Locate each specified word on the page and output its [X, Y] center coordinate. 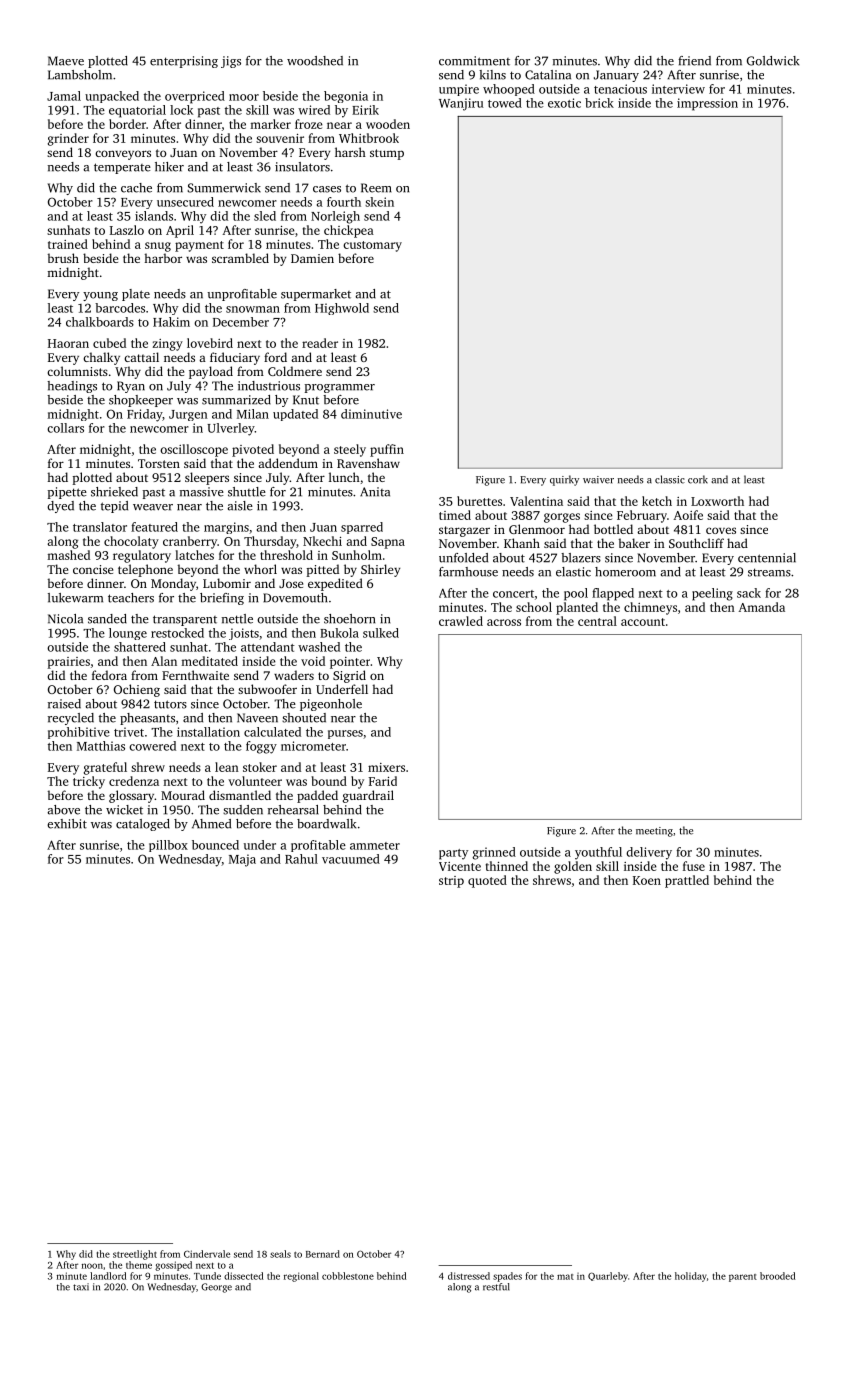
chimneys [650, 608]
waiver [598, 480]
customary [372, 246]
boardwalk [326, 824]
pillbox [168, 846]
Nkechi [322, 541]
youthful [598, 853]
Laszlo [127, 230]
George [216, 1288]
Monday [173, 584]
